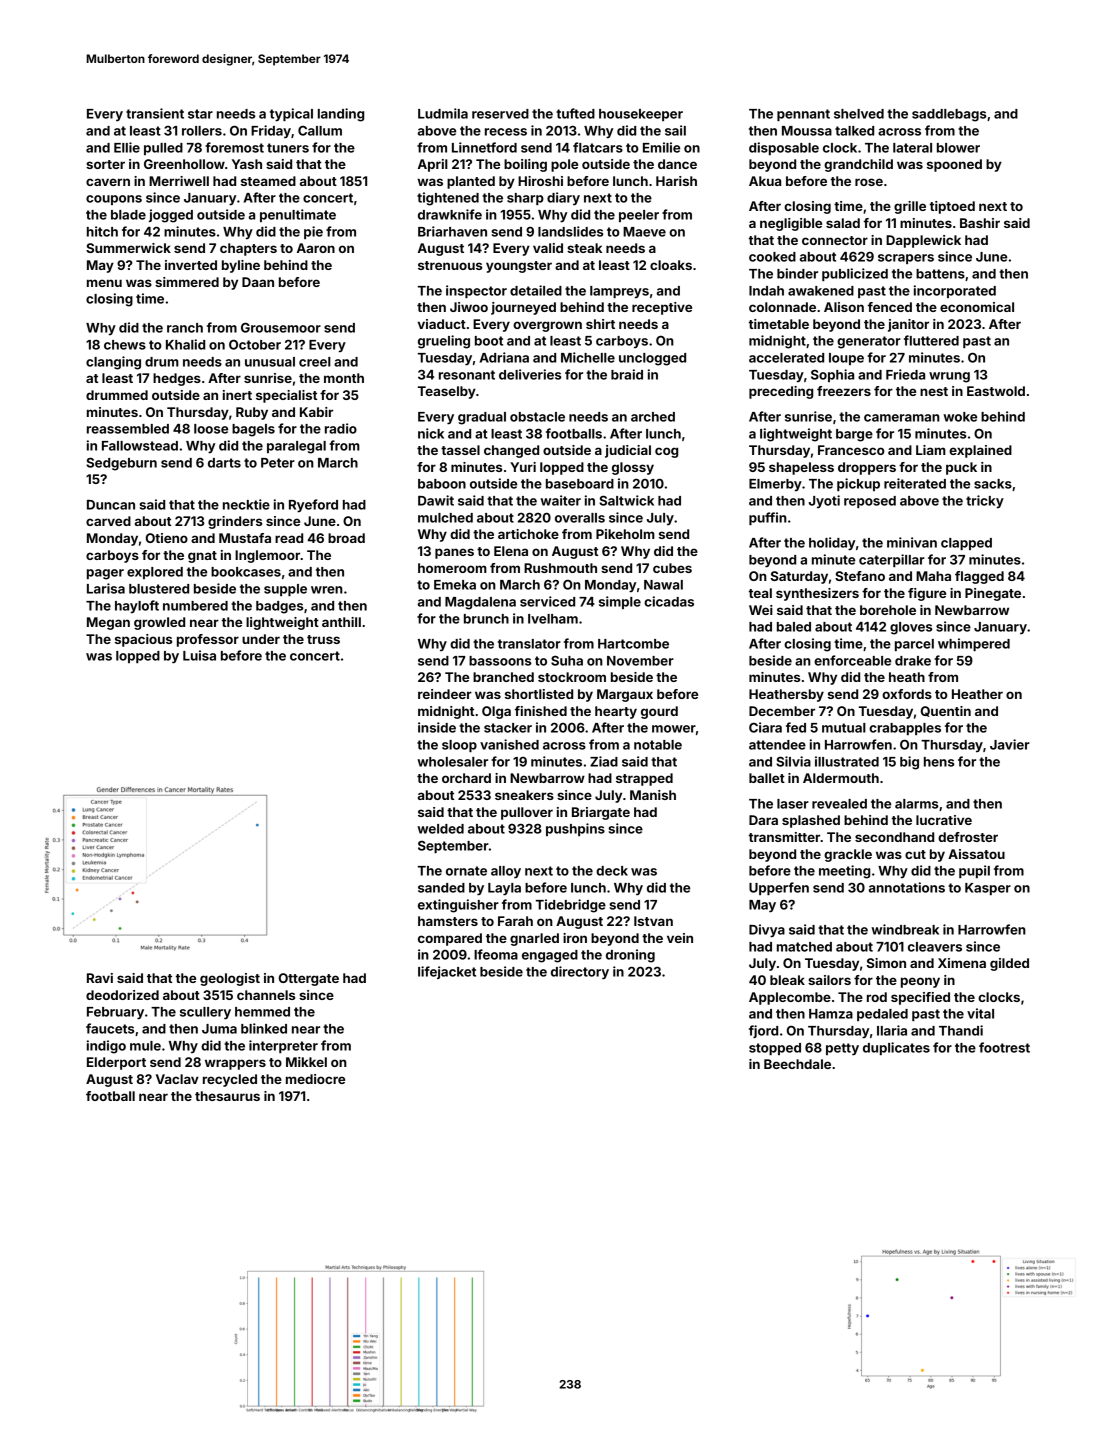 The height and width of the screenshot is (1447, 1118). I want to click on Ravi, so click(100, 978).
